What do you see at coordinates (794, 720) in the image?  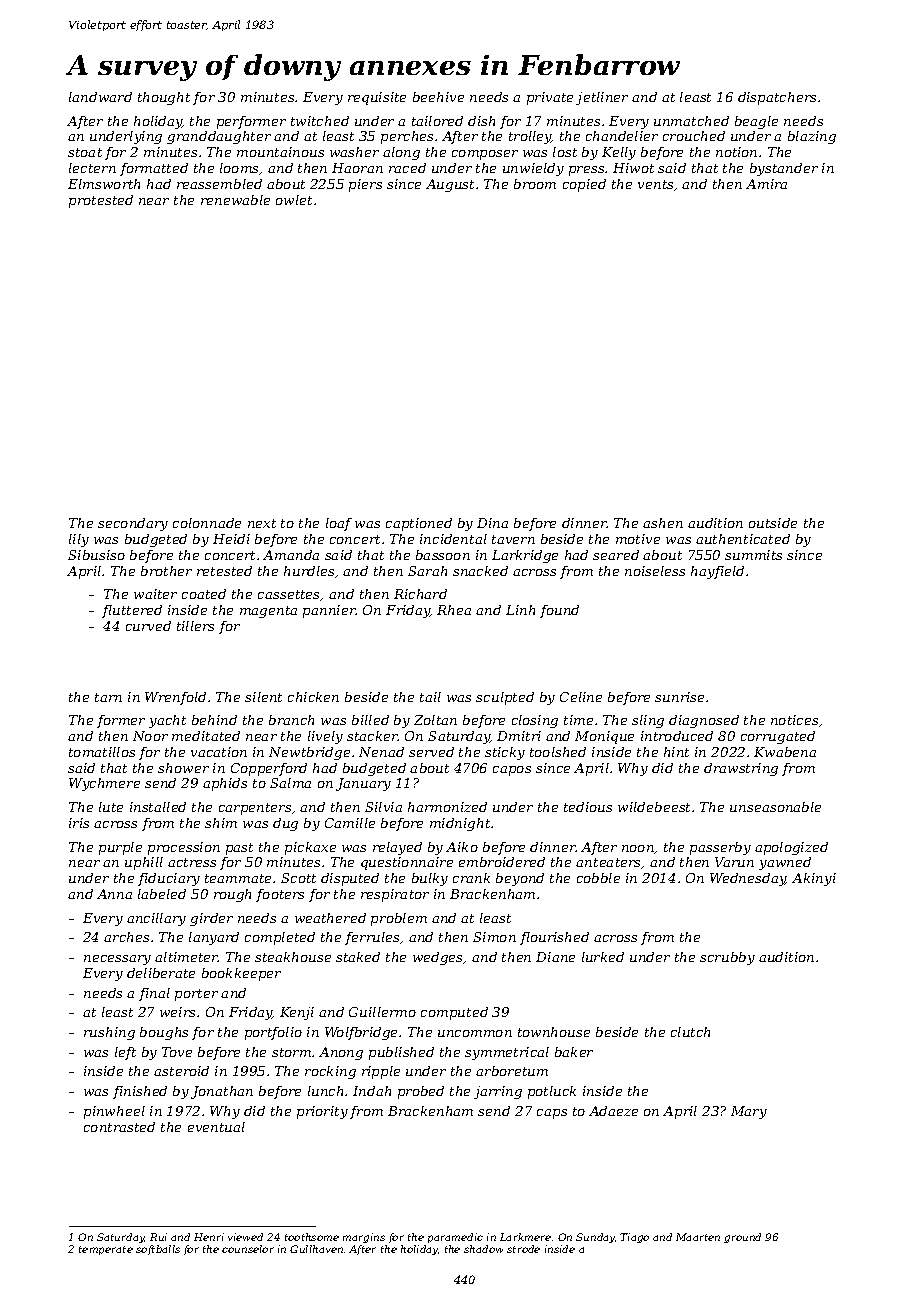 I see `notices` at bounding box center [794, 720].
